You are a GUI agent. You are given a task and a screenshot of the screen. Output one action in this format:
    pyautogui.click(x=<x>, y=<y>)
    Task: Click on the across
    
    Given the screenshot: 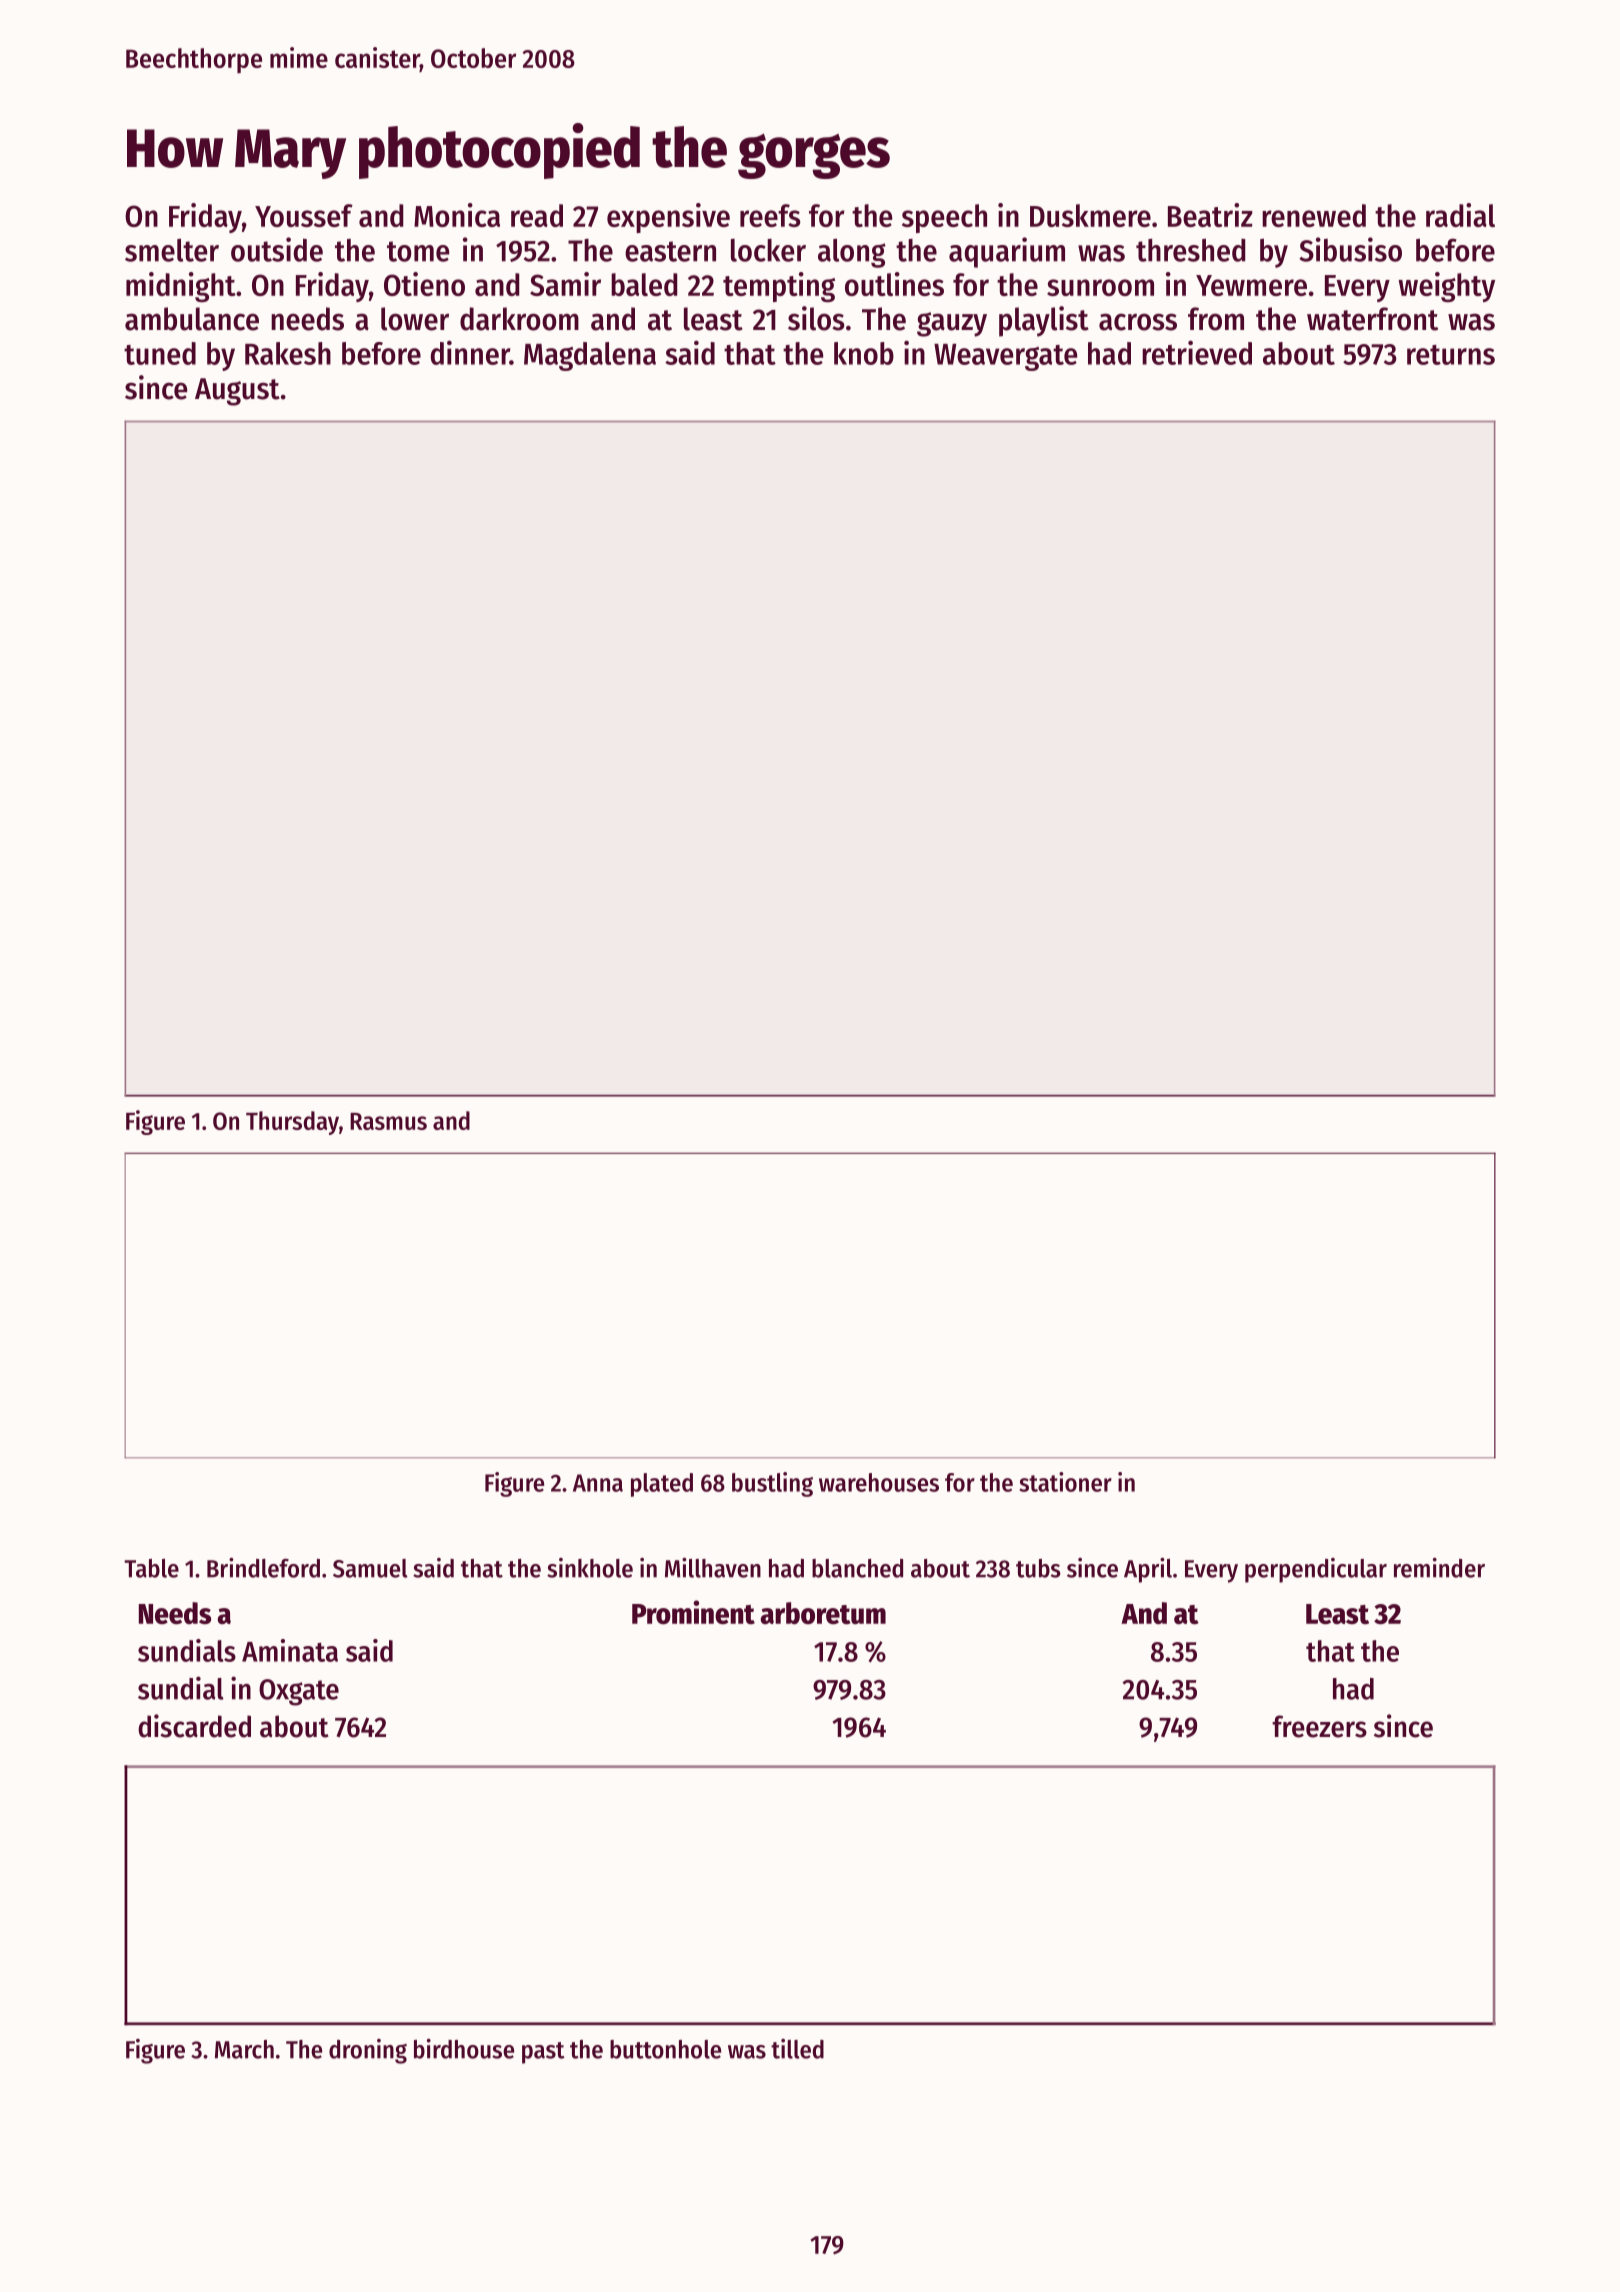 What is the action you would take?
    pyautogui.click(x=1138, y=322)
